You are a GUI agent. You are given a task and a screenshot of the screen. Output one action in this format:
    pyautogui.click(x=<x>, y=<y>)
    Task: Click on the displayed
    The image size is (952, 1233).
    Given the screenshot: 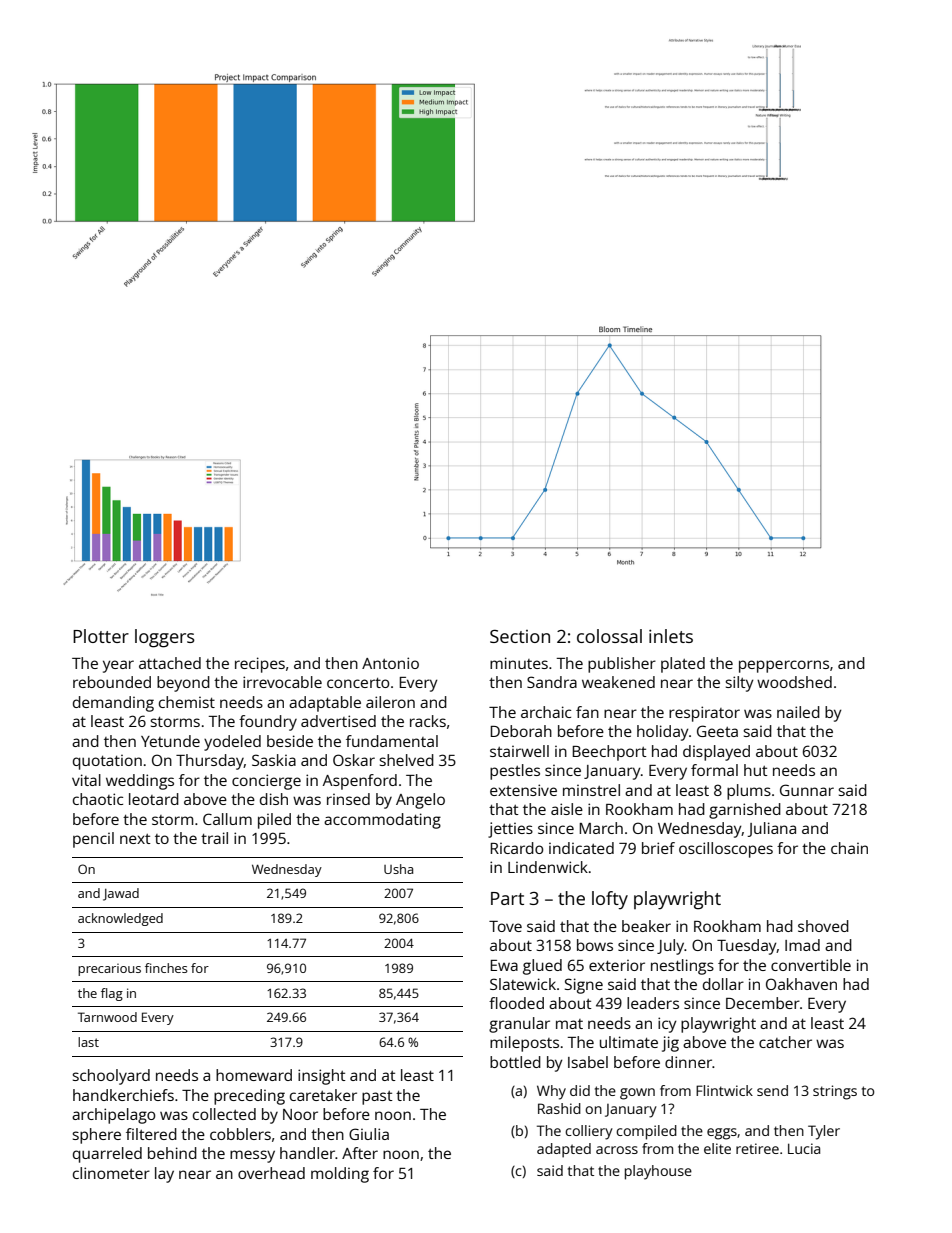 What is the action you would take?
    pyautogui.click(x=716, y=753)
